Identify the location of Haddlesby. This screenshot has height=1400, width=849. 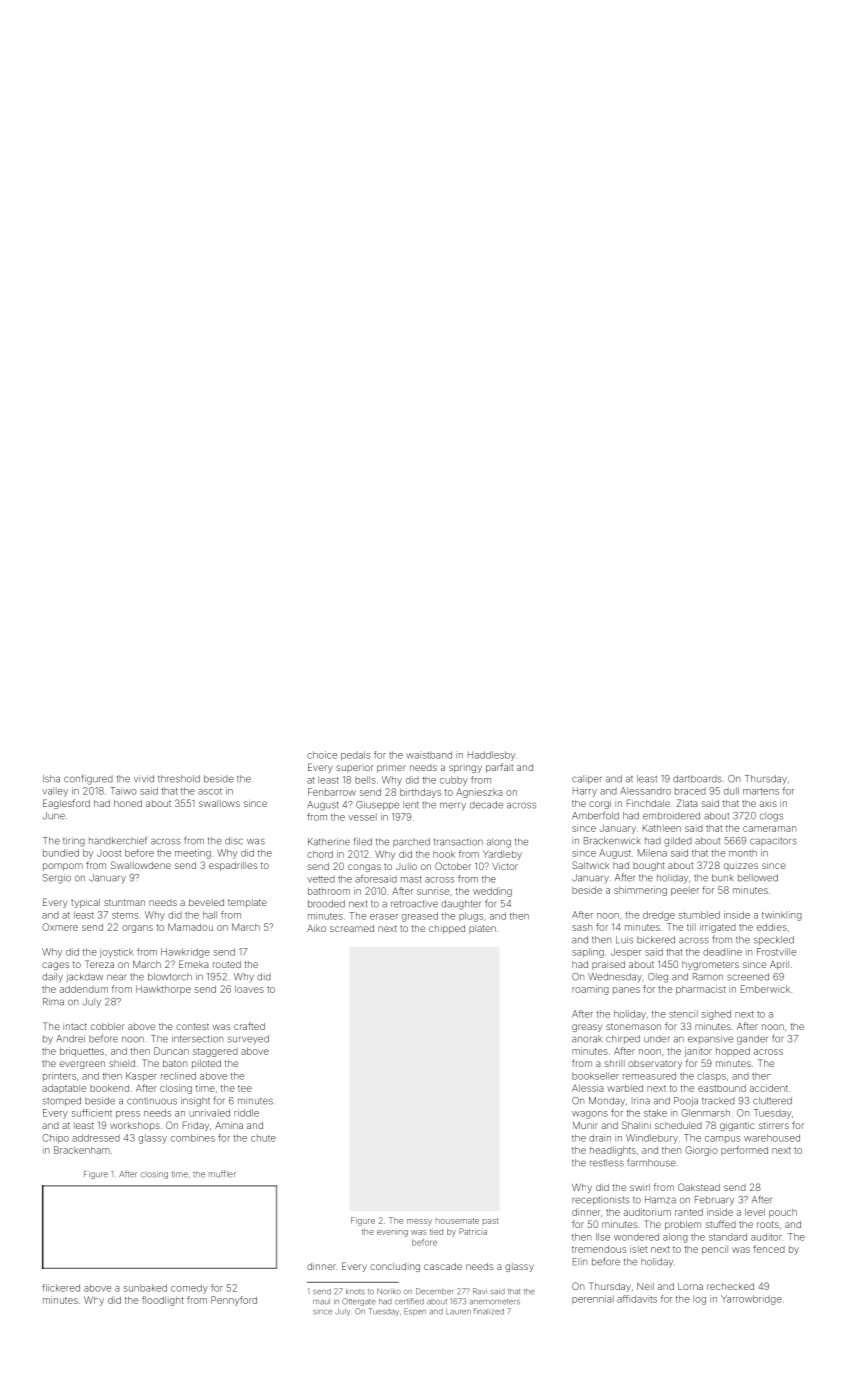
(491, 756).
